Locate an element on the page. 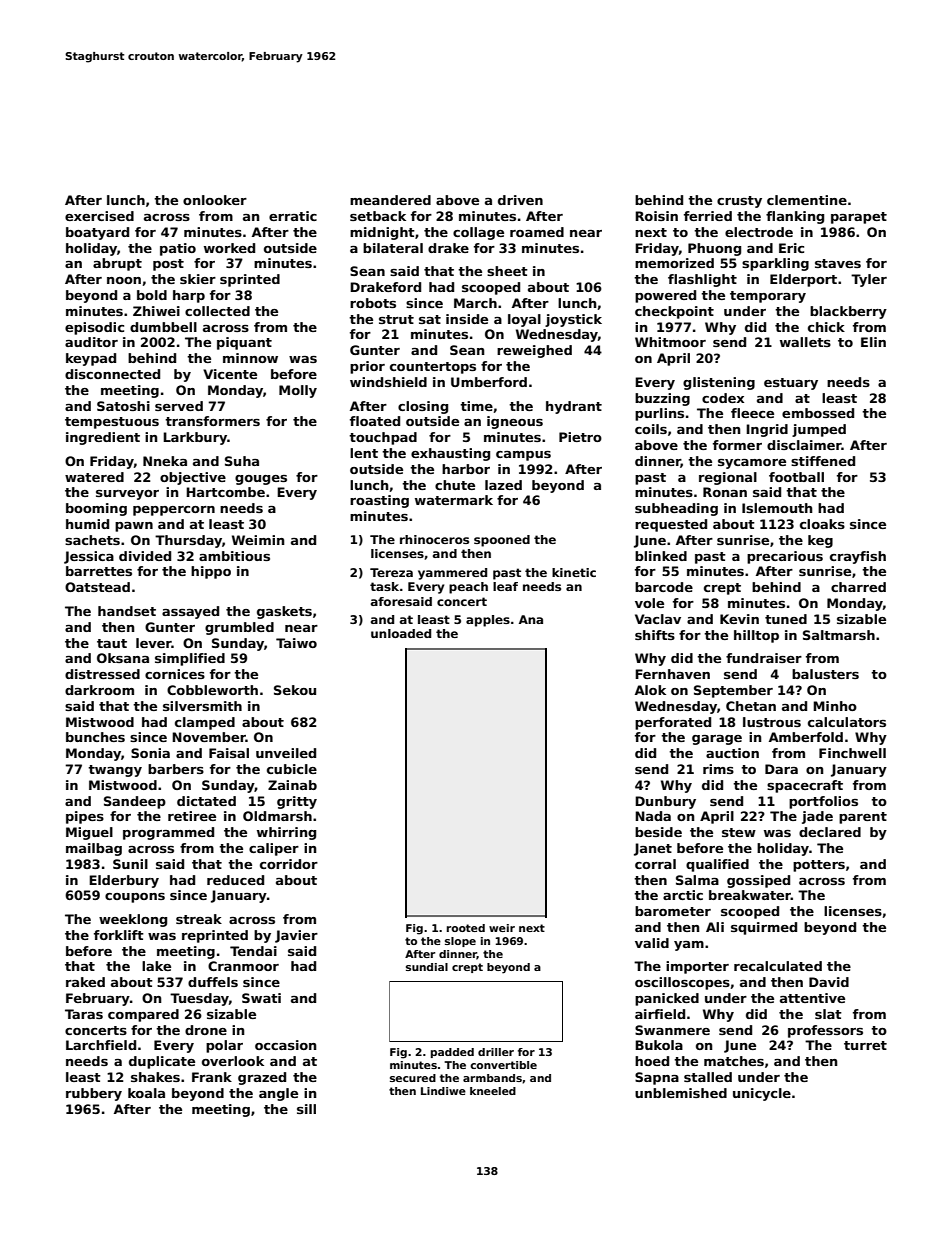 The height and width of the document is (1233, 952). flanking is located at coordinates (795, 217).
